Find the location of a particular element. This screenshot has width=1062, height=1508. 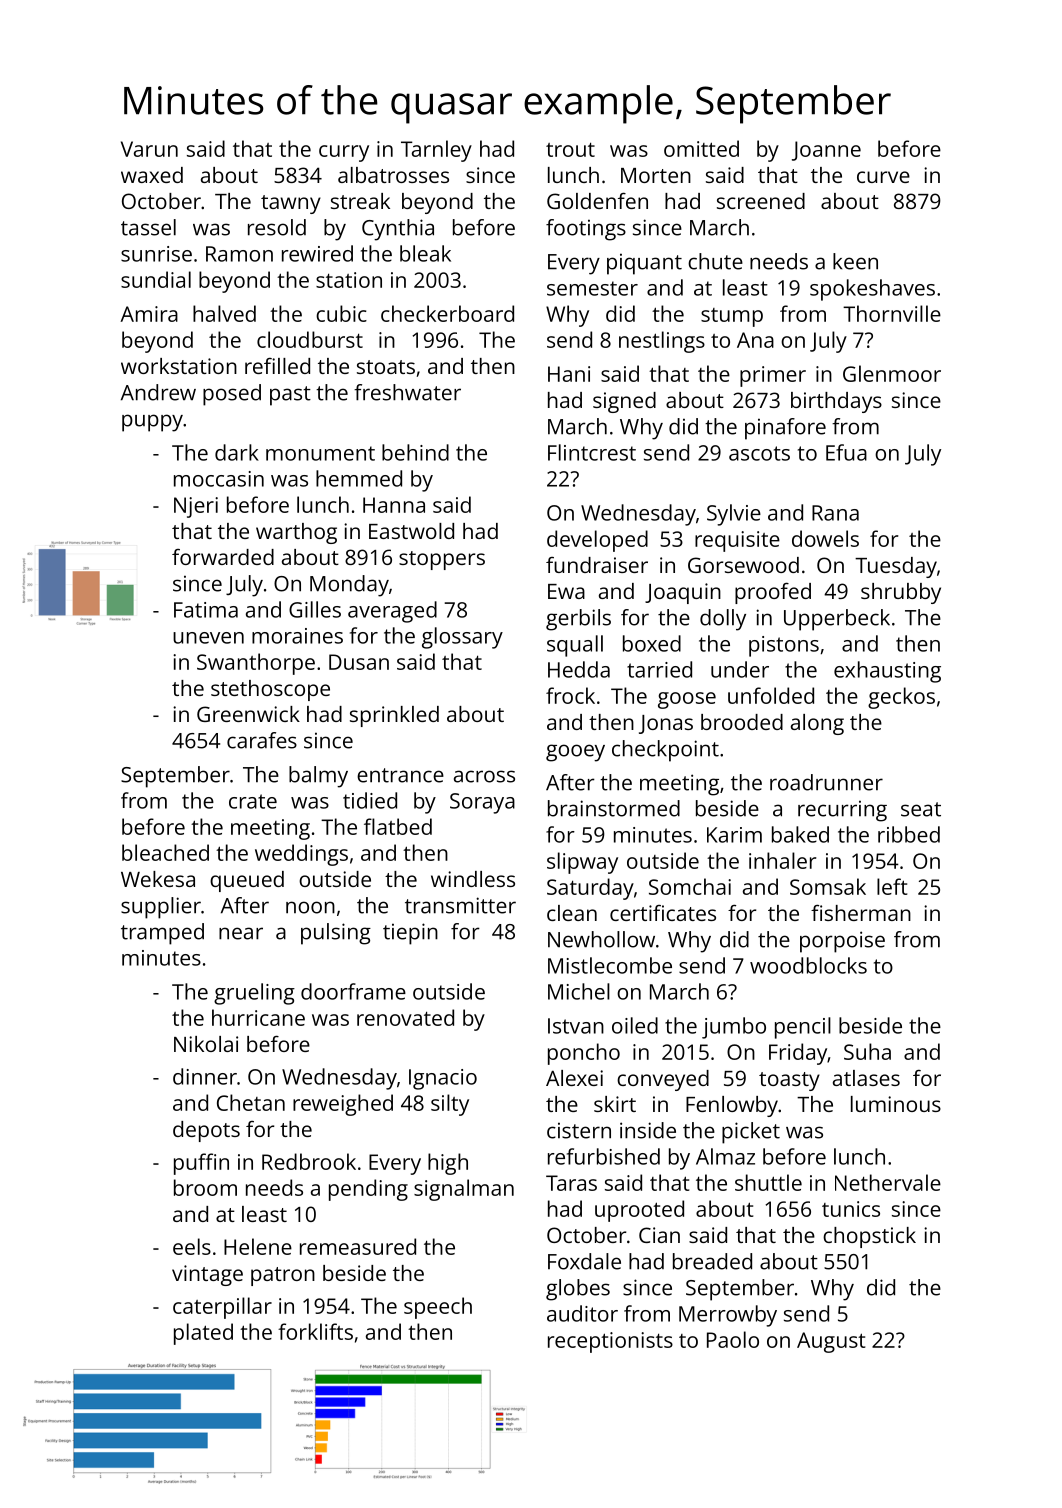

Flintcrest is located at coordinates (592, 452).
